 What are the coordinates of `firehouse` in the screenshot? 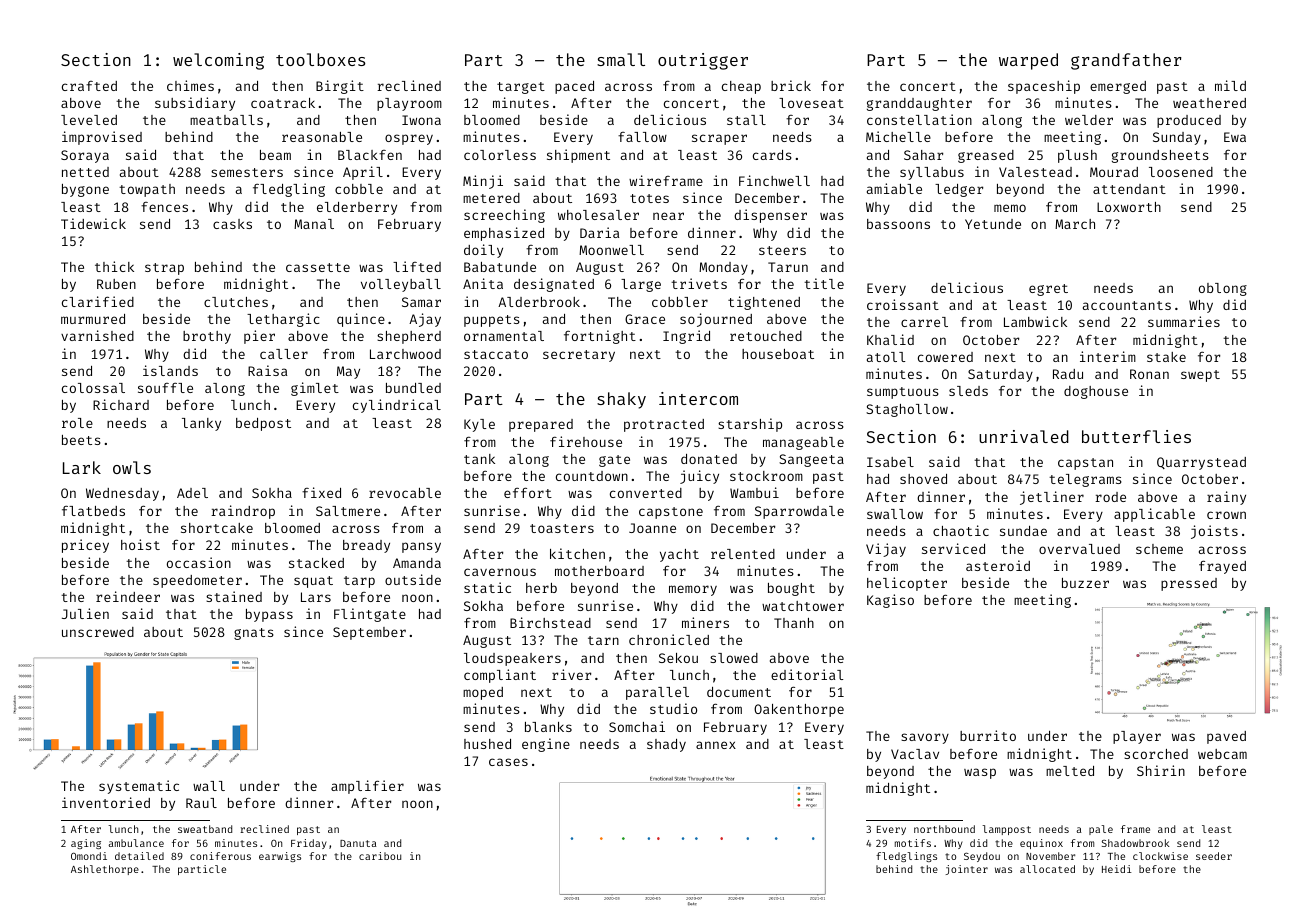 It's located at (586, 441).
